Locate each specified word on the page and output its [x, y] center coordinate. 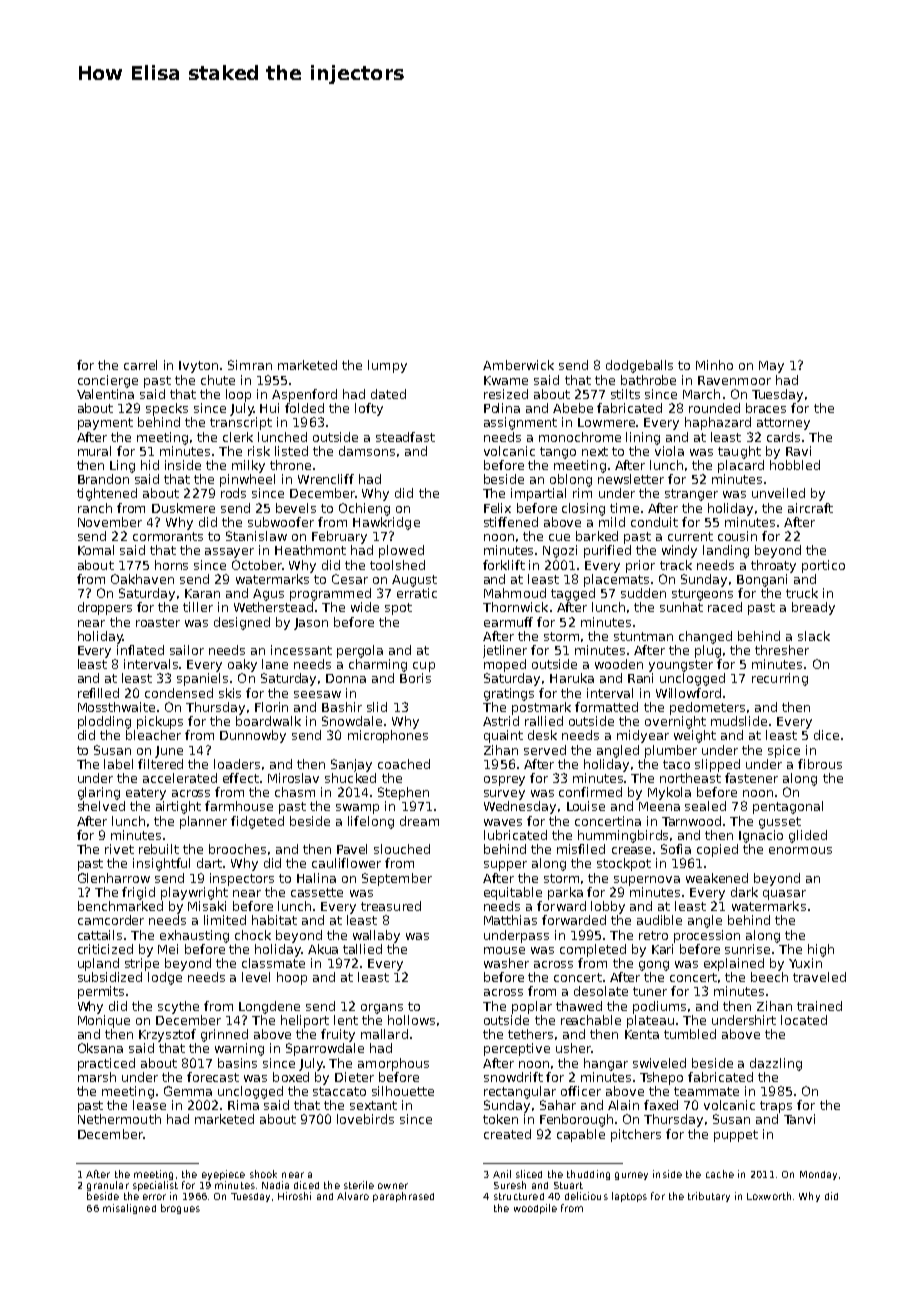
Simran [250, 365]
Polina [502, 408]
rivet [119, 849]
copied [717, 850]
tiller [198, 607]
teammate [706, 1091]
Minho [714, 365]
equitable [513, 893]
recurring [780, 679]
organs [382, 1009]
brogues [180, 1209]
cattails [100, 935]
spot [398, 609]
